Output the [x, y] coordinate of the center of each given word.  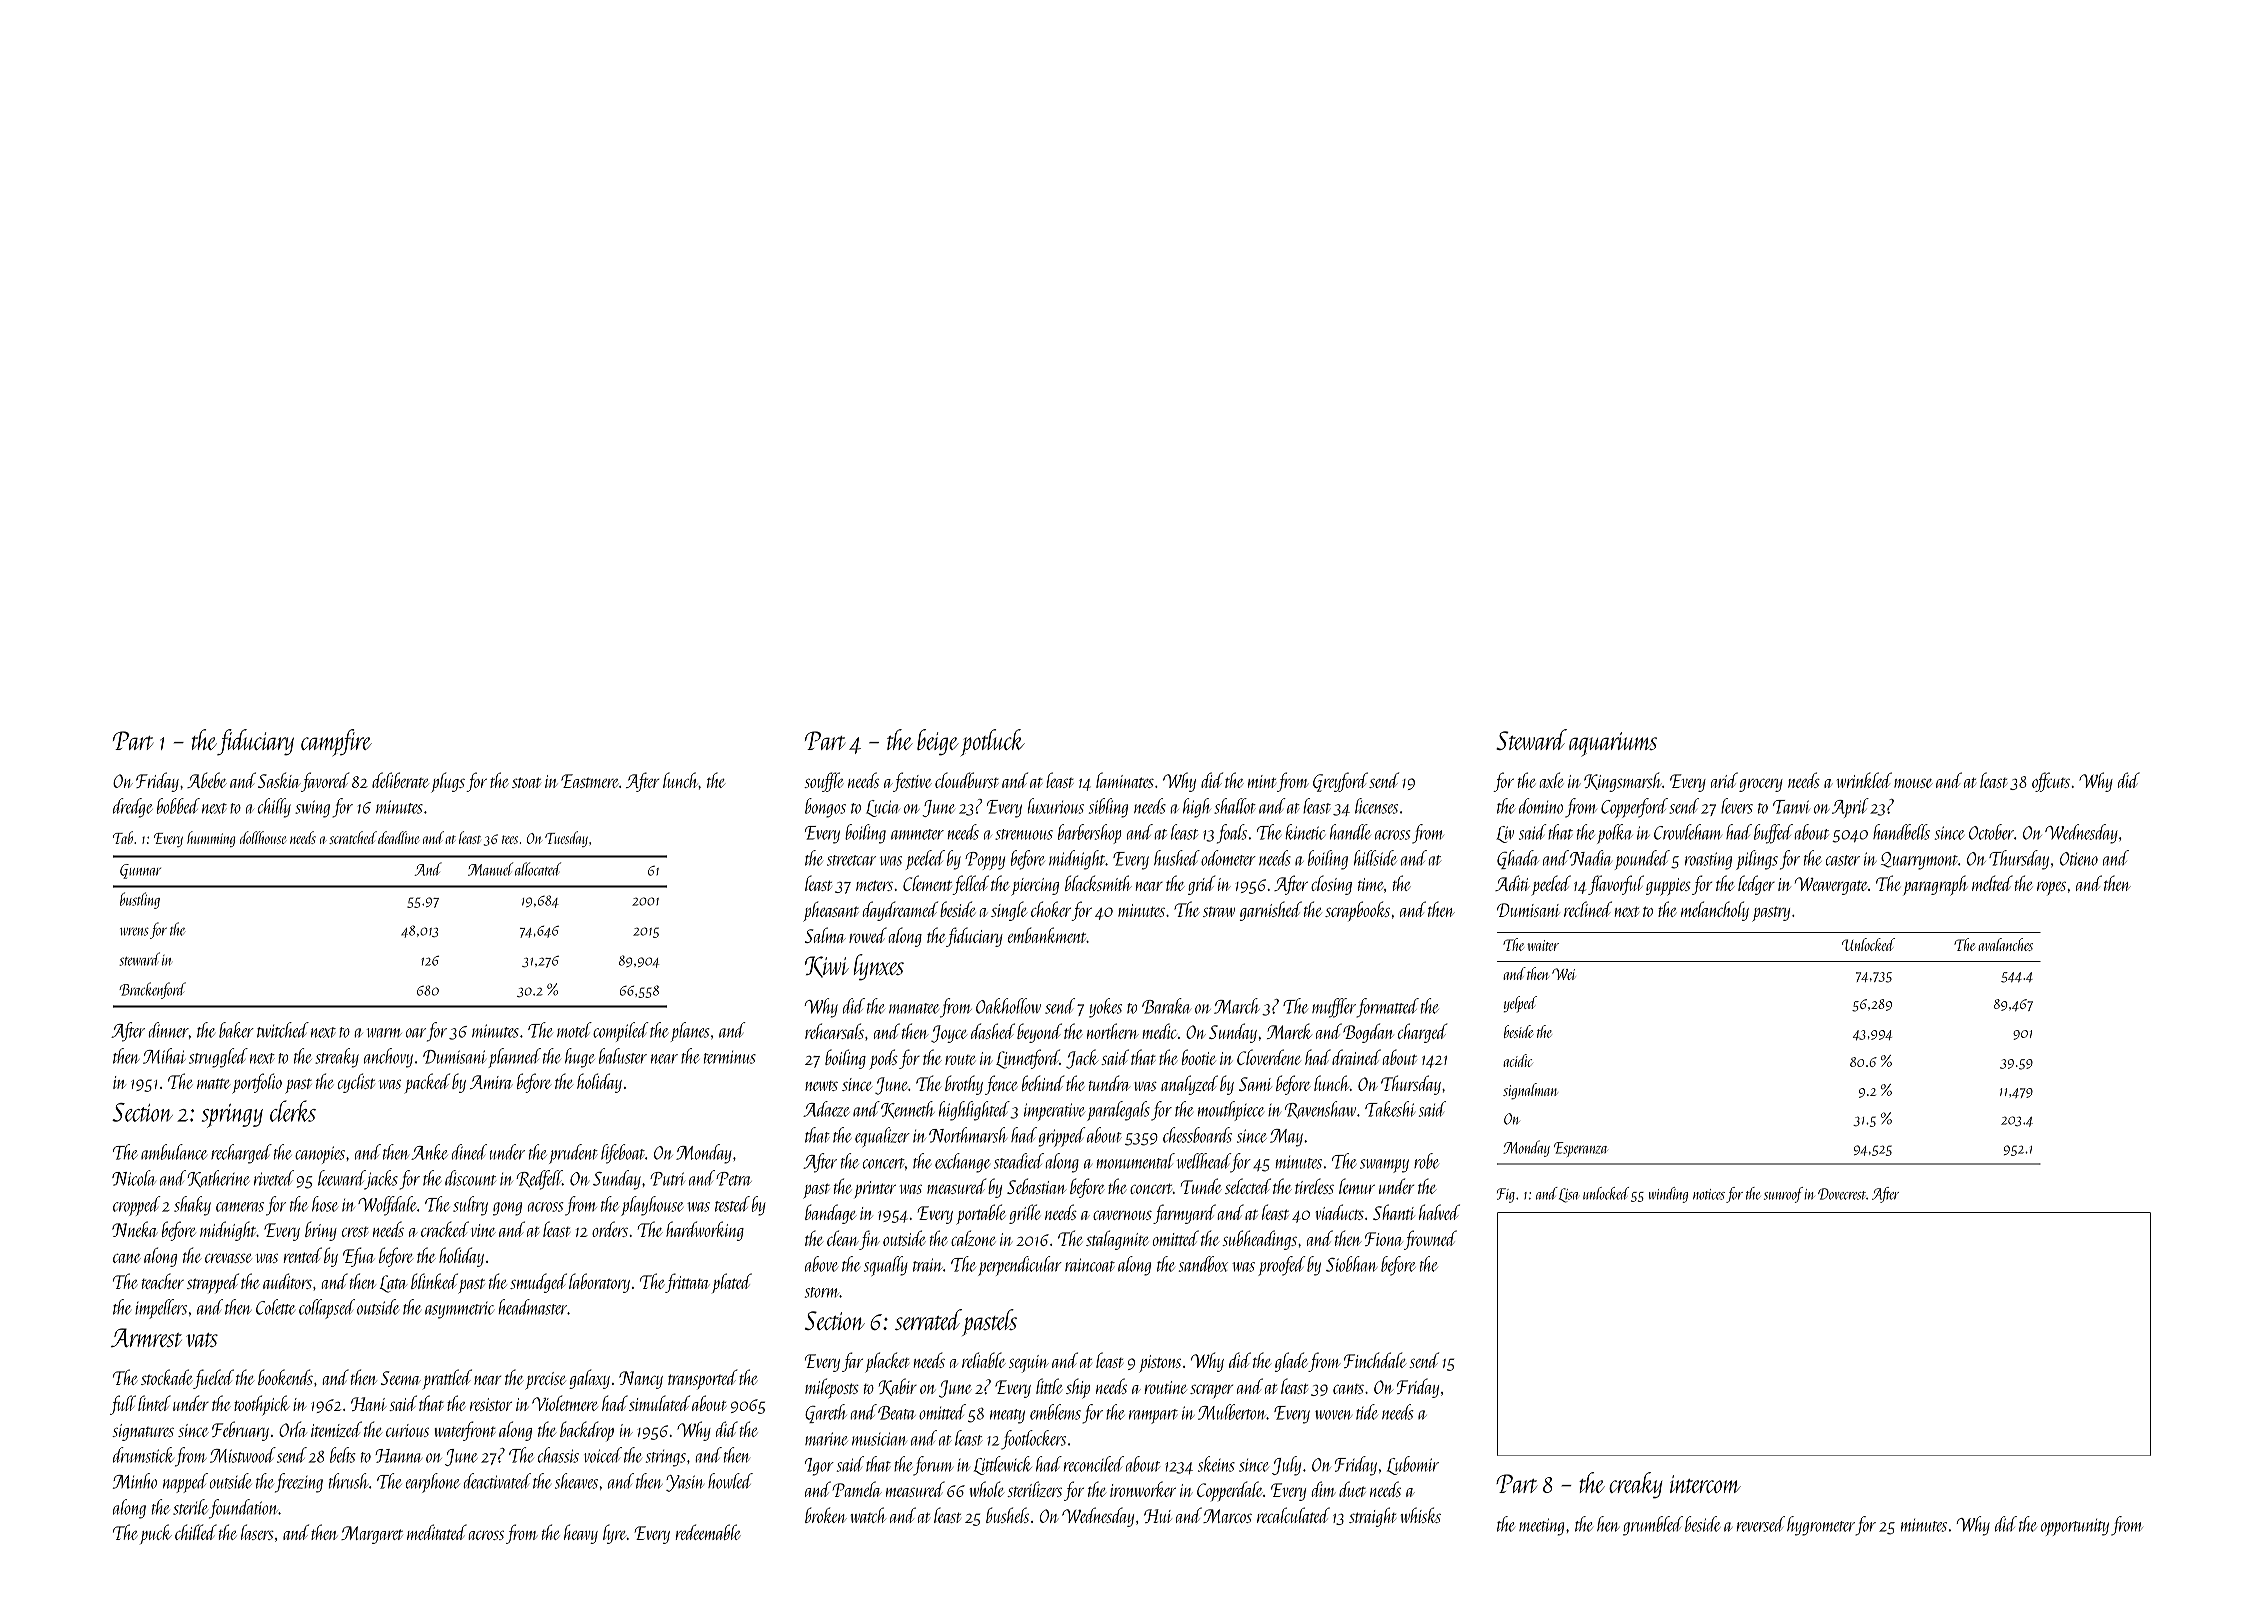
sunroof [1783, 1195]
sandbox [1203, 1264]
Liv [1505, 834]
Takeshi [1390, 1109]
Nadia [1591, 858]
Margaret [372, 1535]
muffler [1334, 1008]
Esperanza [1581, 1149]
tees [510, 839]
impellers [161, 1309]
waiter [1543, 945]
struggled [218, 1058]
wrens [134, 931]
